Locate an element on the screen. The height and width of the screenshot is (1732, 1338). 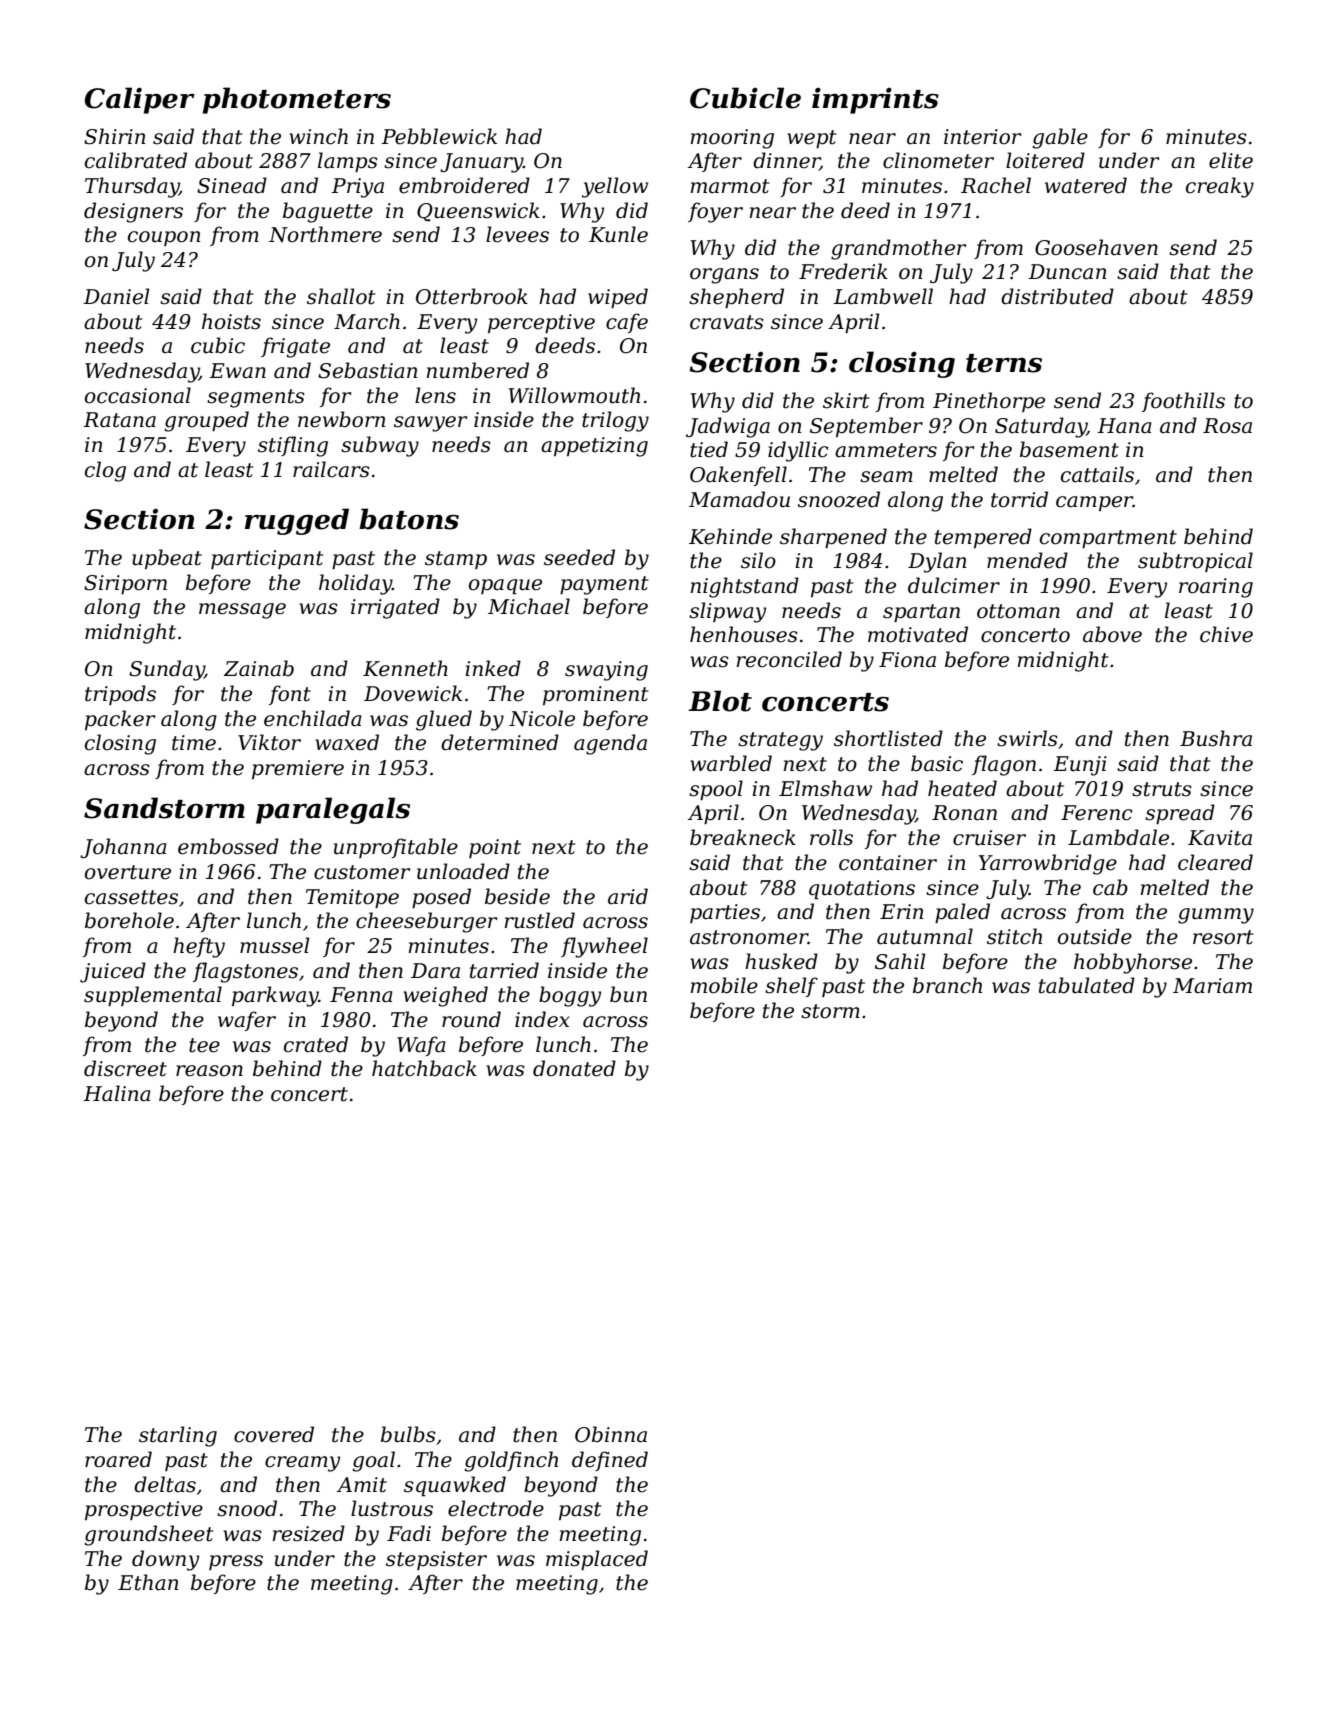
elite is located at coordinates (1231, 160).
